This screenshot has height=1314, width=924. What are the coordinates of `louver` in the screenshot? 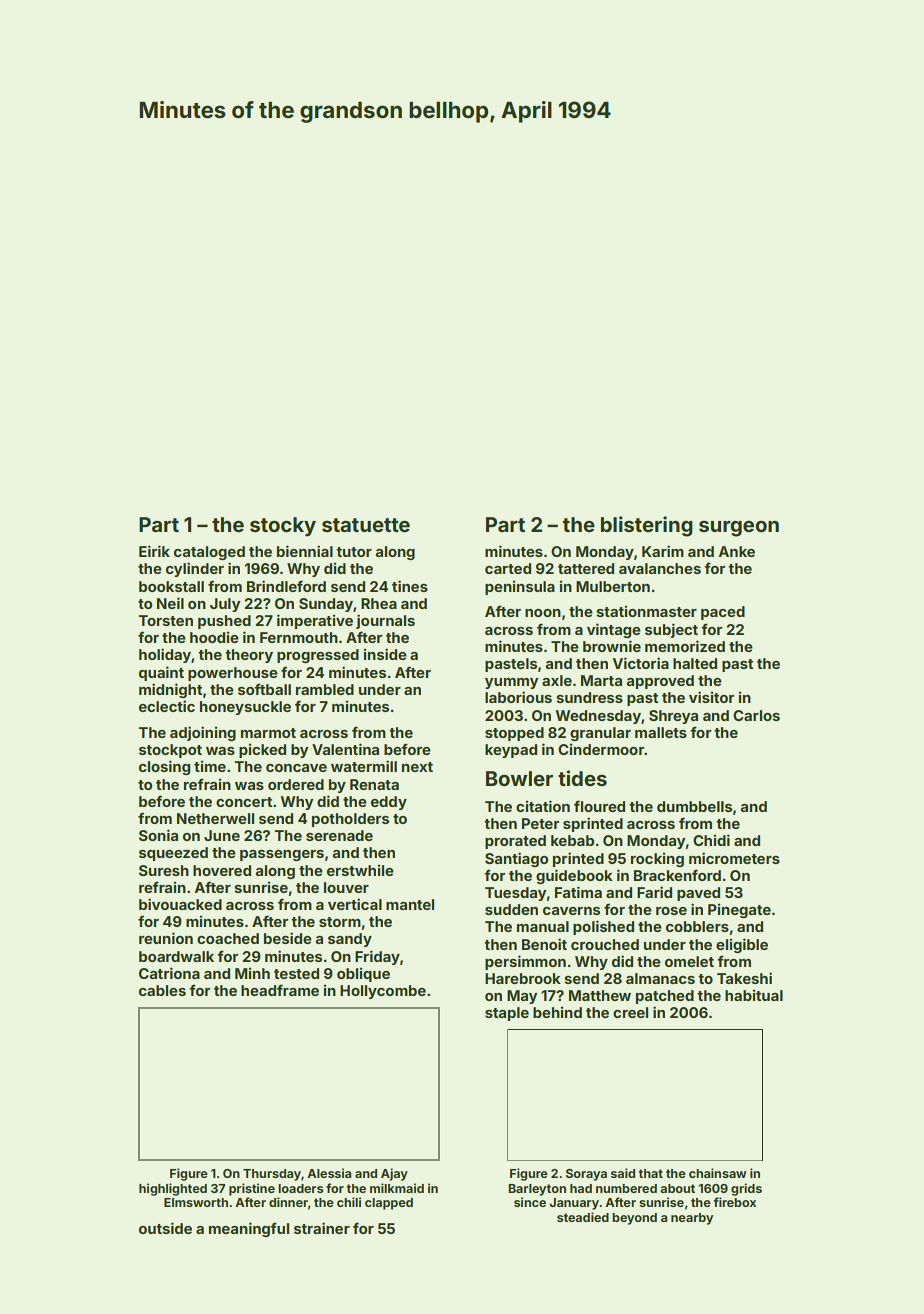 It's located at (346, 887).
